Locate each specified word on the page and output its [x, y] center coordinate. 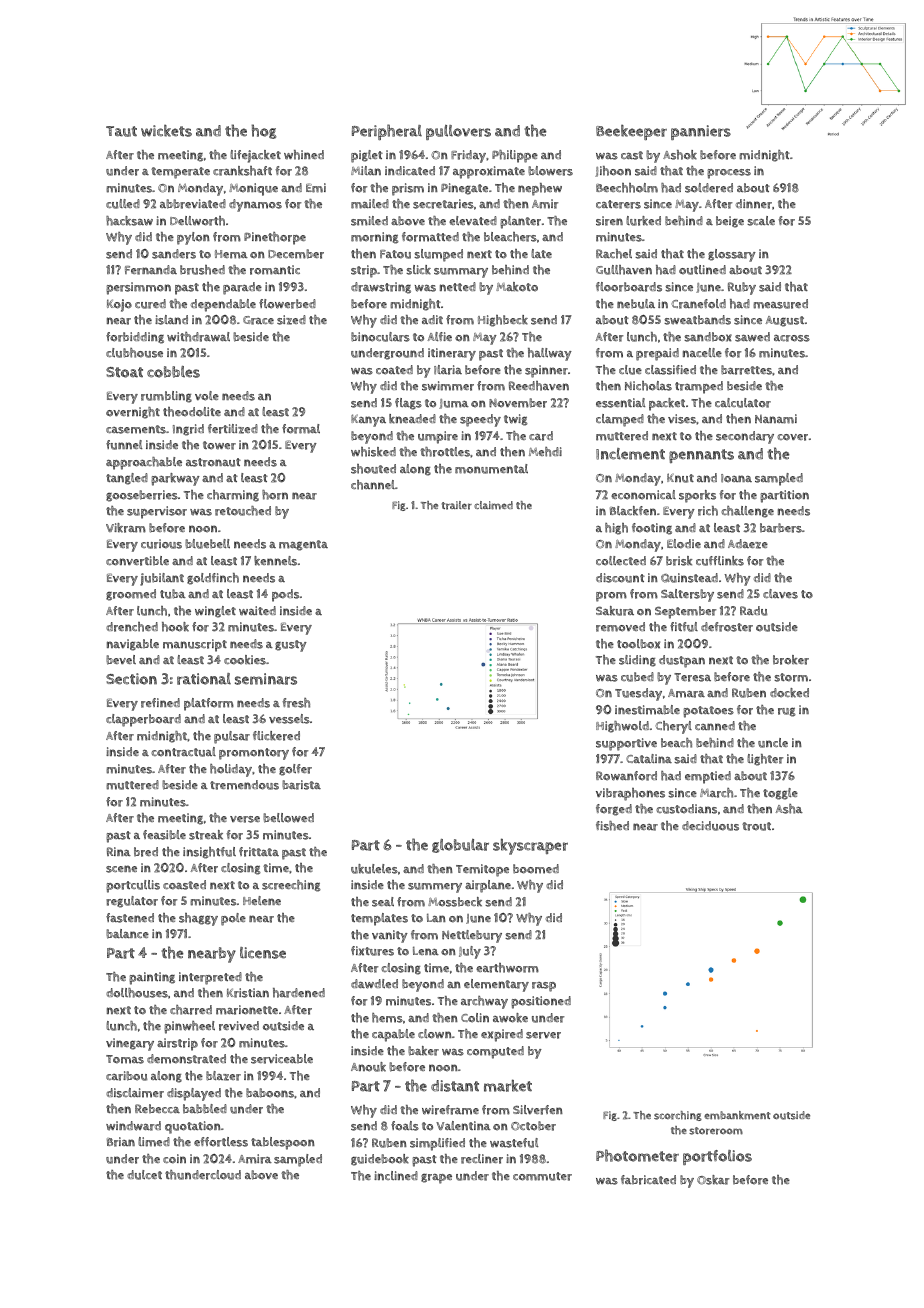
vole [207, 396]
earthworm [507, 968]
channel [373, 485]
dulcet [144, 1175]
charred [191, 1010]
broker [791, 660]
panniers [701, 132]
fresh [296, 703]
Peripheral [387, 132]
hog [263, 131]
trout [756, 826]
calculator [743, 403]
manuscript [195, 645]
